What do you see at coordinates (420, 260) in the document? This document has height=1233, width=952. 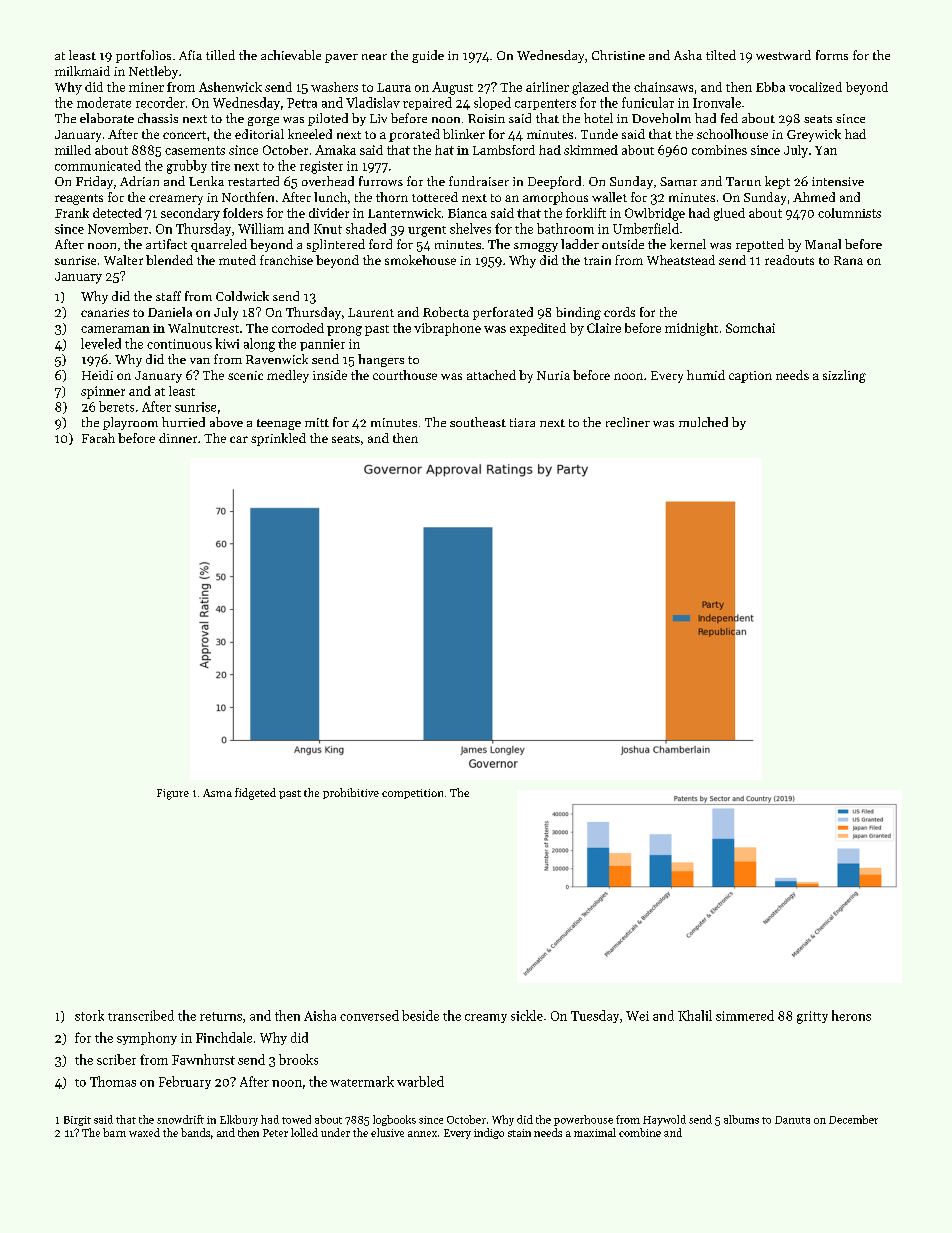 I see `smokehouse` at bounding box center [420, 260].
